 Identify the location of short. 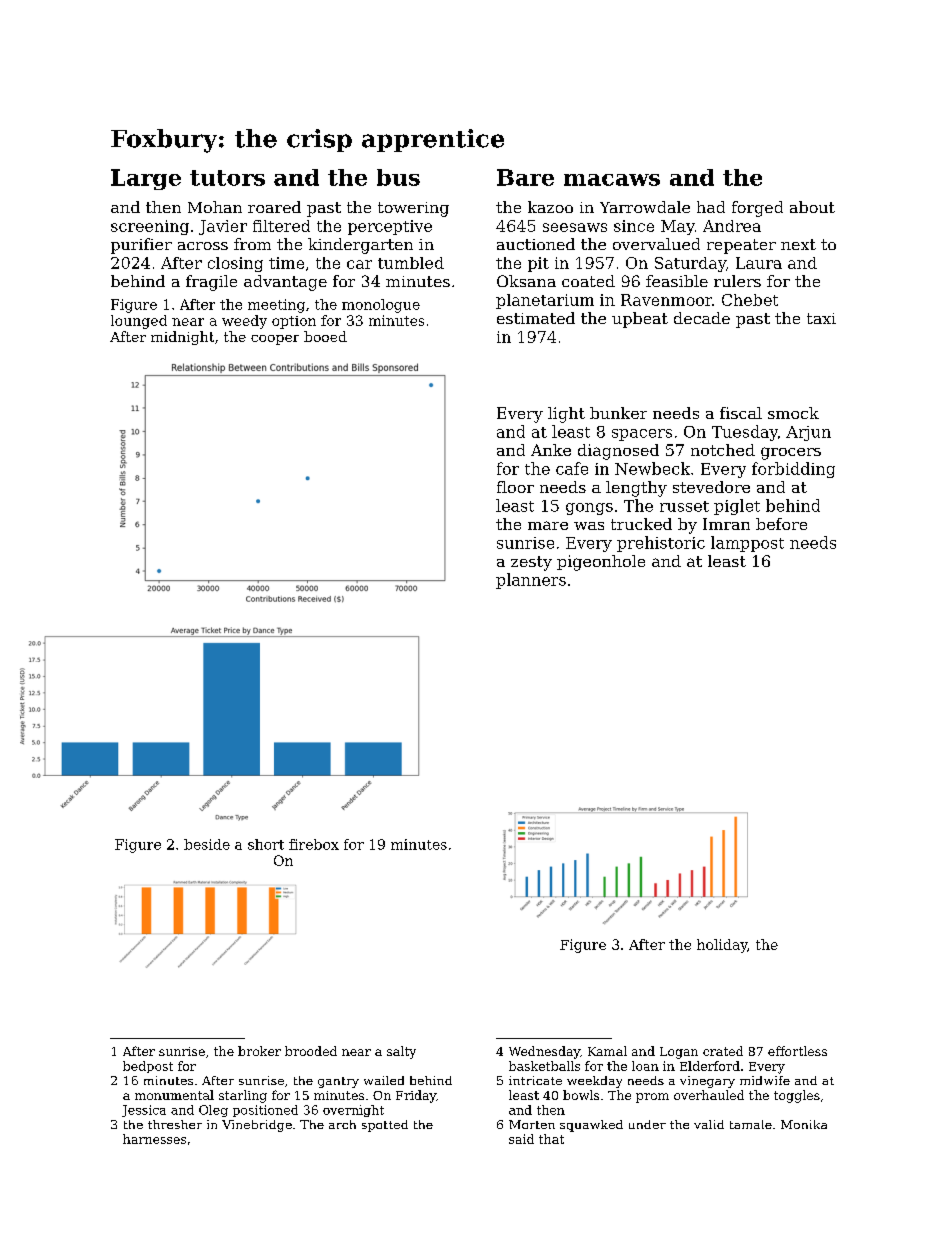
(266, 844).
